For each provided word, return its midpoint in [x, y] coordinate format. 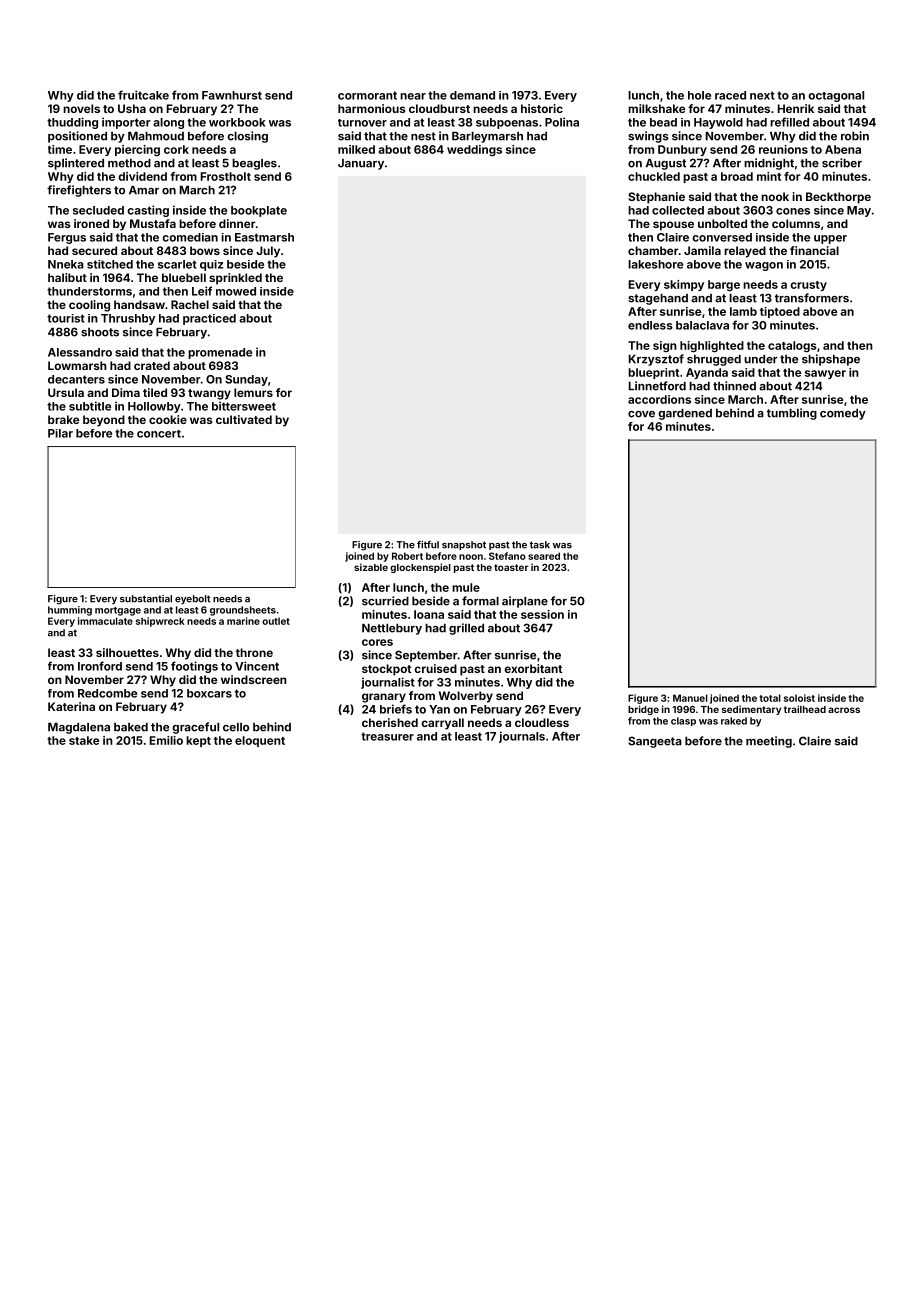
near [413, 96]
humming [70, 611]
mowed [236, 291]
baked [131, 727]
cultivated [244, 419]
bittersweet [244, 406]
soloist [799, 698]
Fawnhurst [232, 95]
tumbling [792, 414]
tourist [66, 318]
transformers [812, 298]
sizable [371, 567]
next [762, 95]
